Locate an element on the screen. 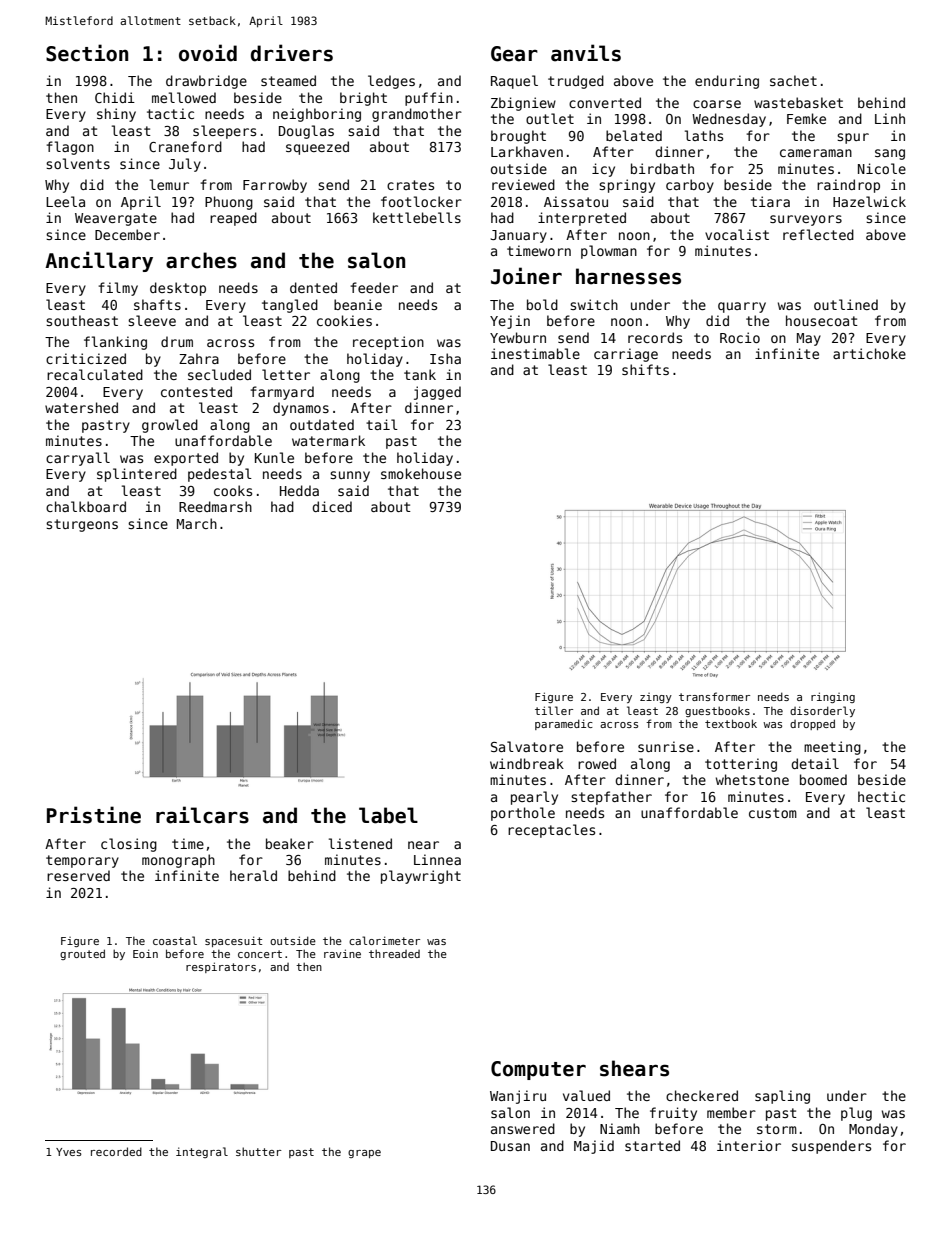 The width and height of the screenshot is (952, 1233). interior is located at coordinates (749, 1145).
